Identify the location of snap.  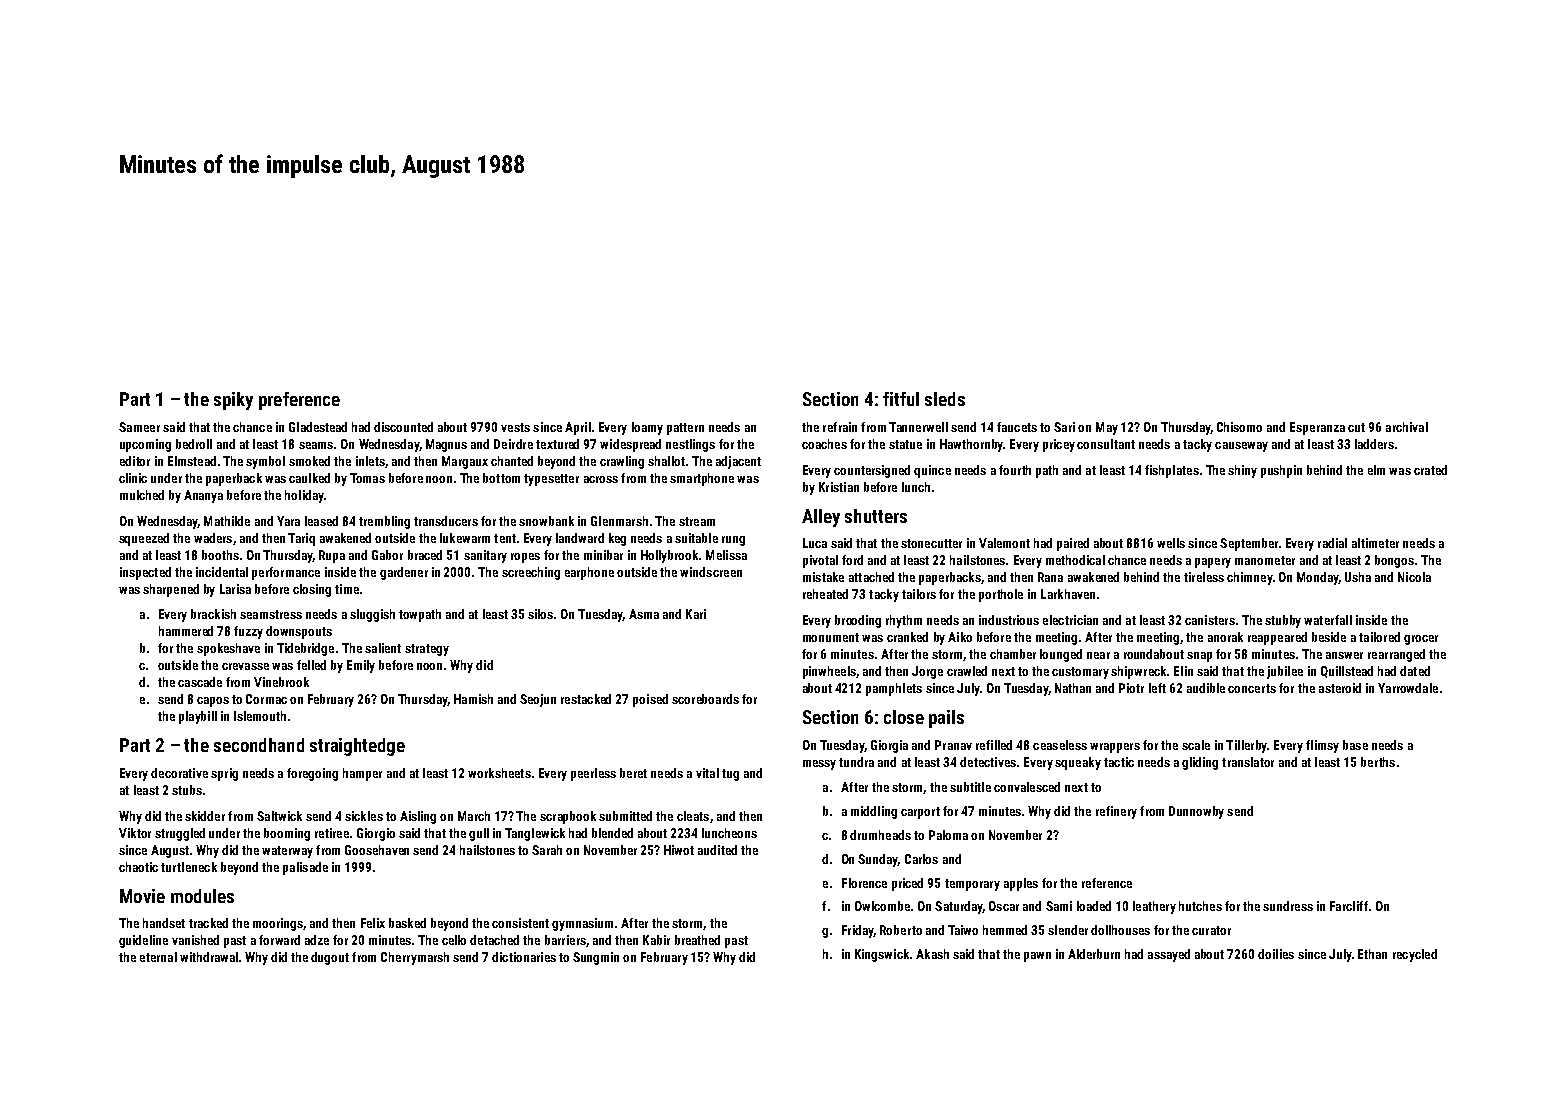
(1199, 657).
